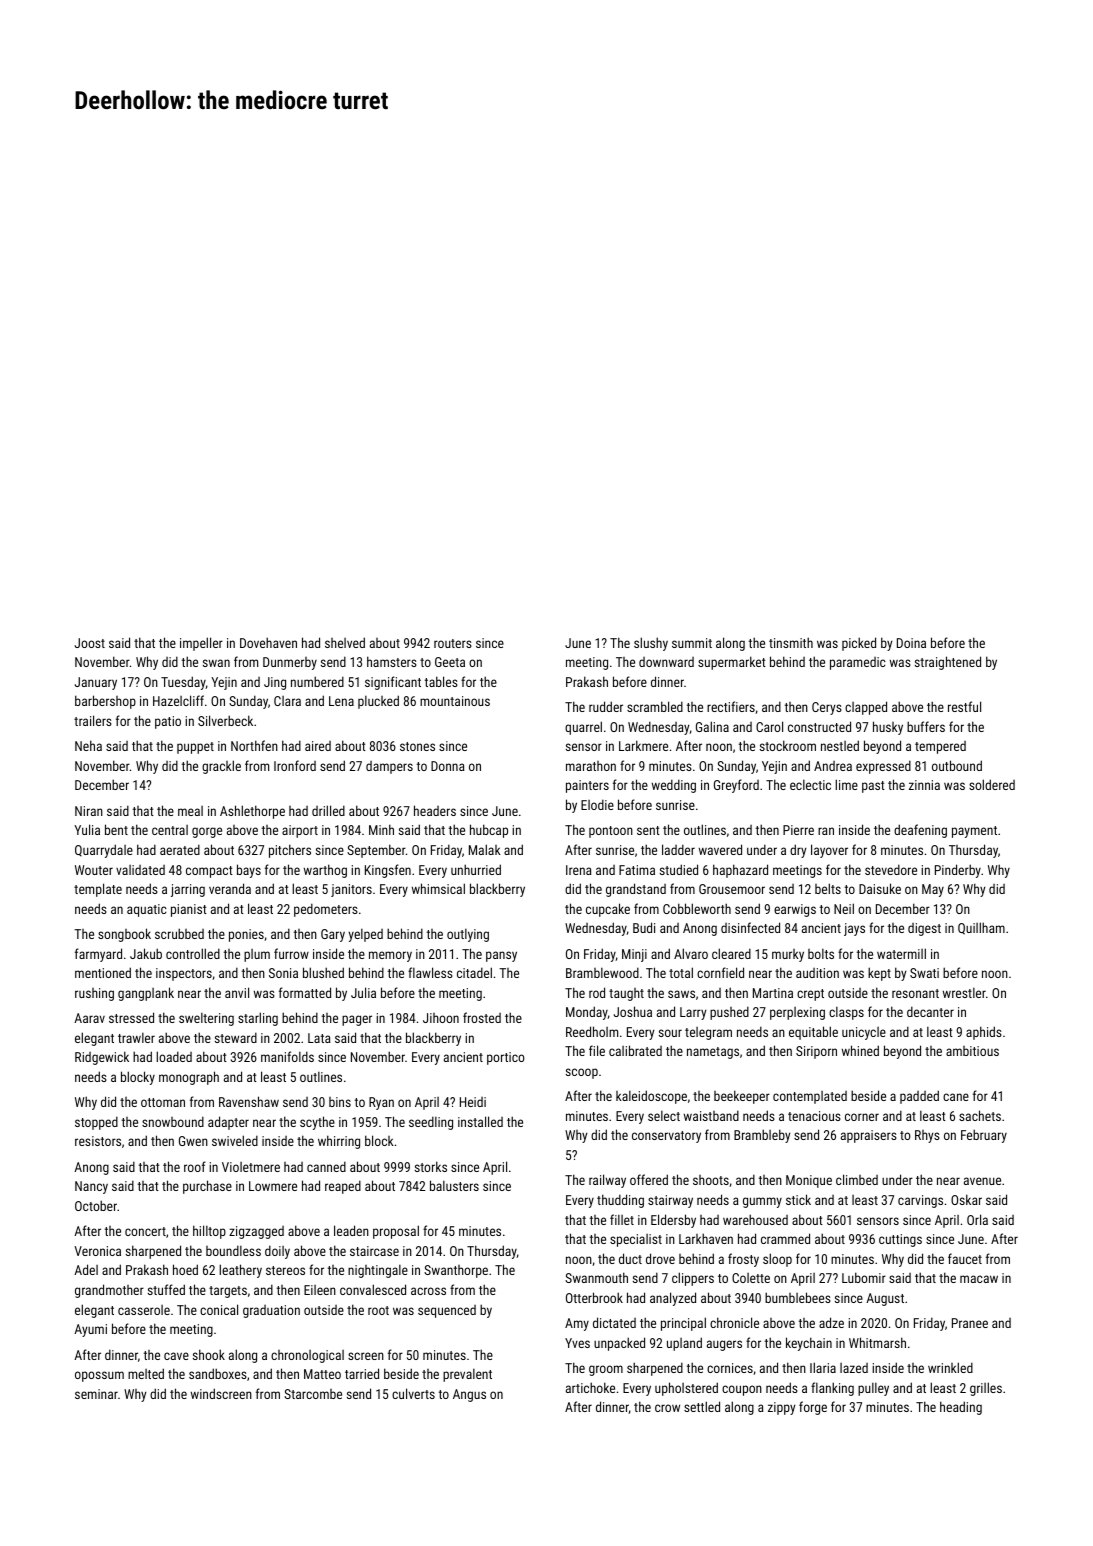 The height and width of the page is (1546, 1093). What do you see at coordinates (438, 888) in the page?
I see `whimsical` at bounding box center [438, 888].
